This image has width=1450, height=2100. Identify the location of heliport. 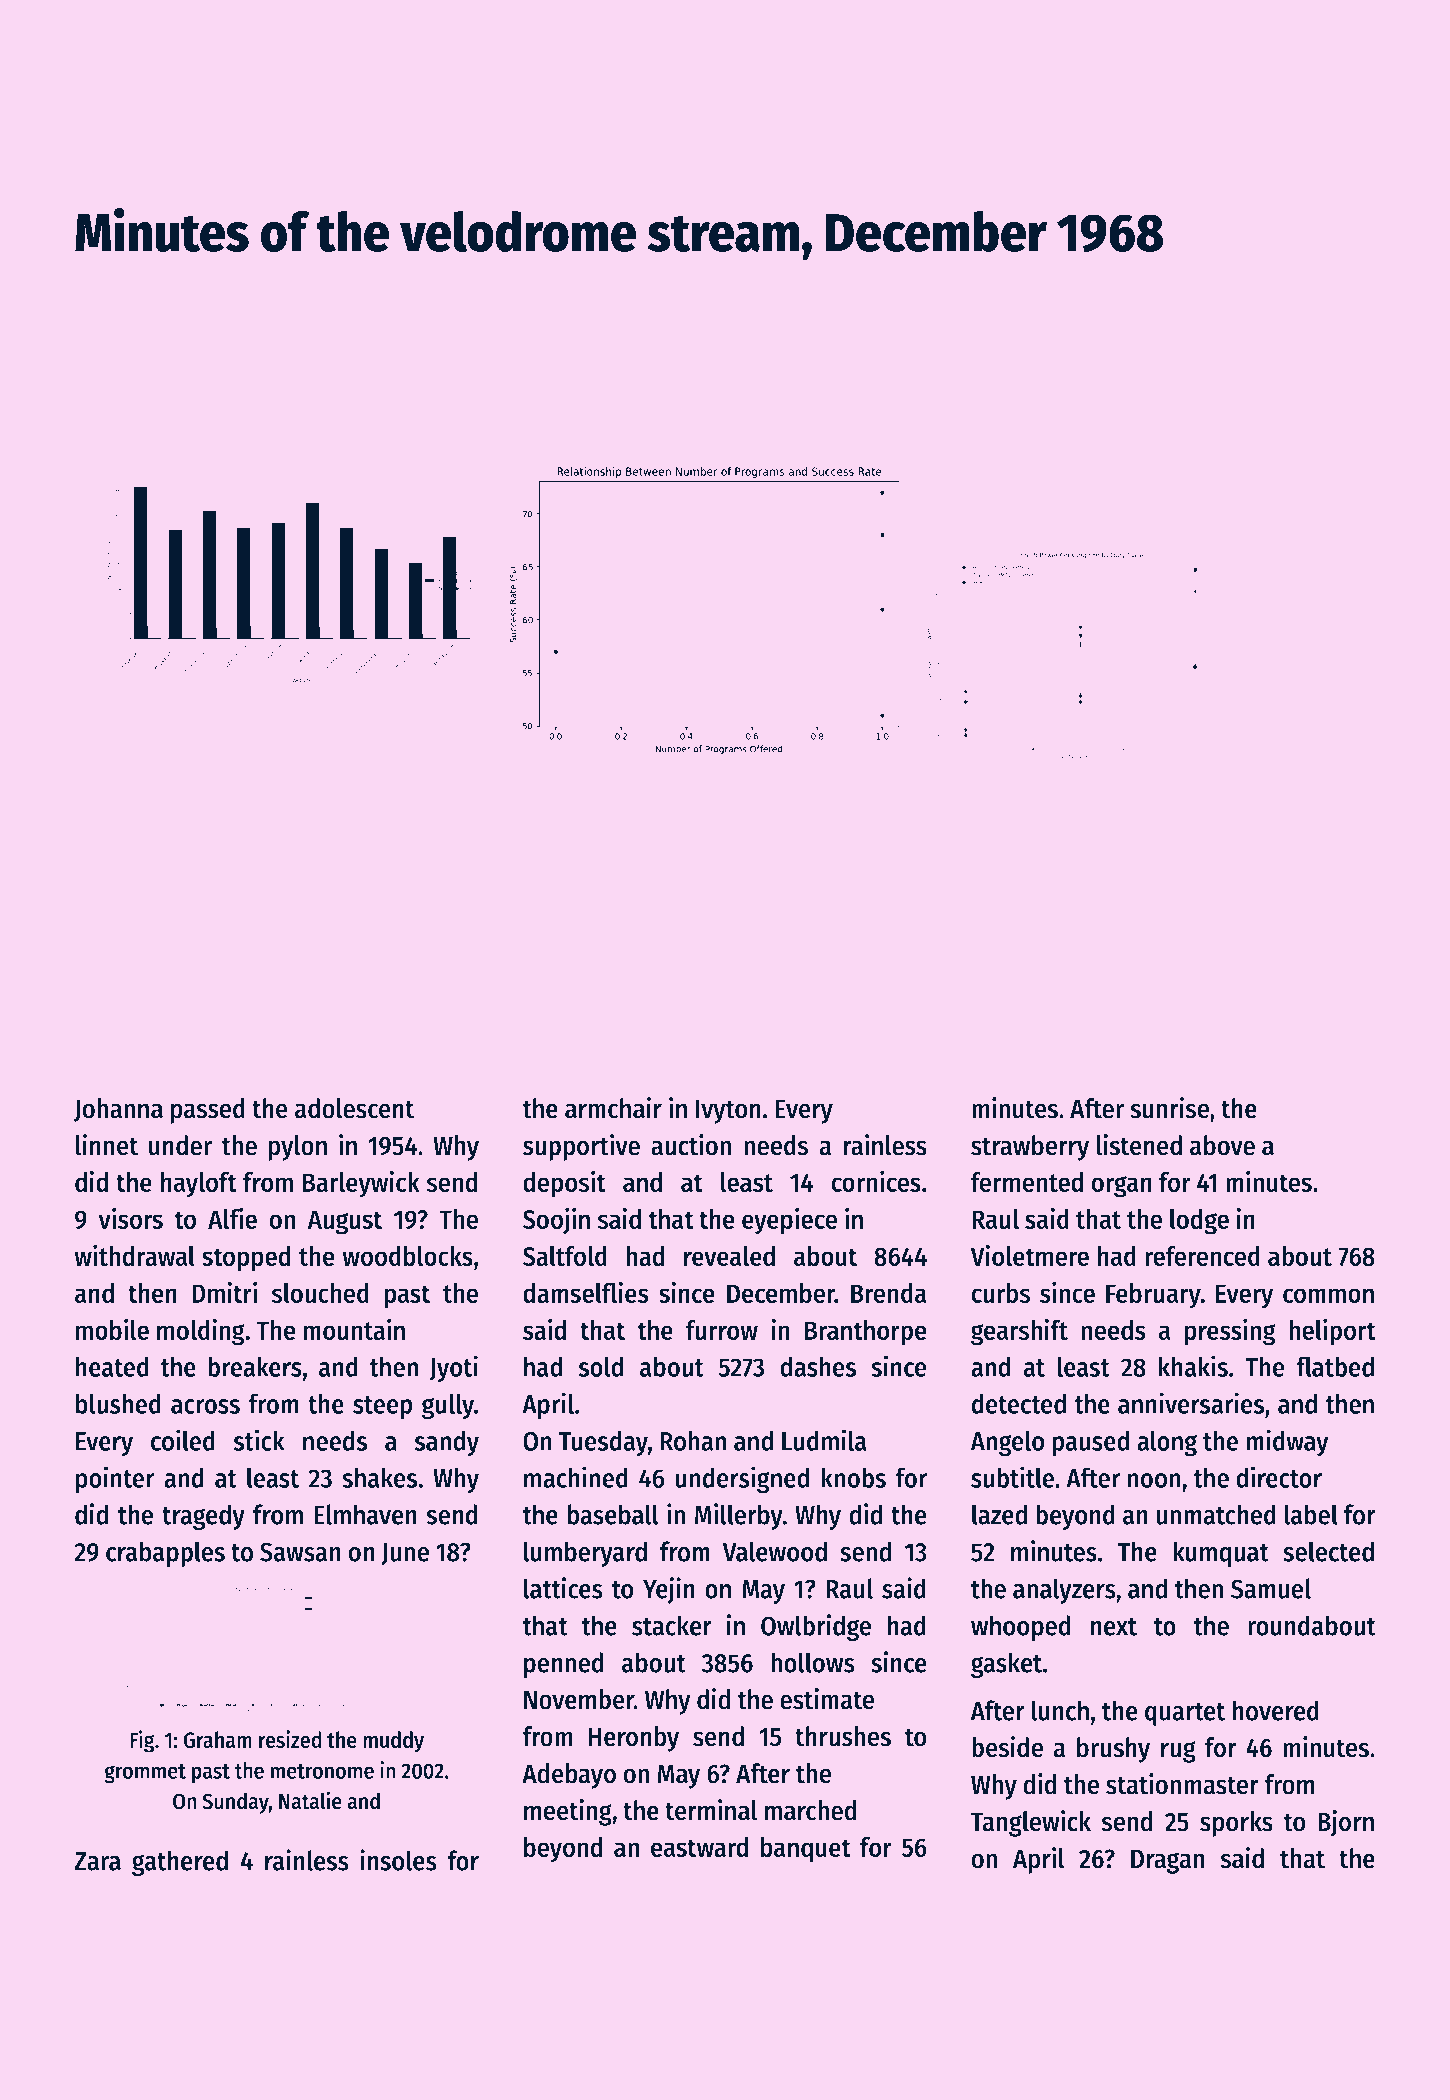
(1332, 1332).
